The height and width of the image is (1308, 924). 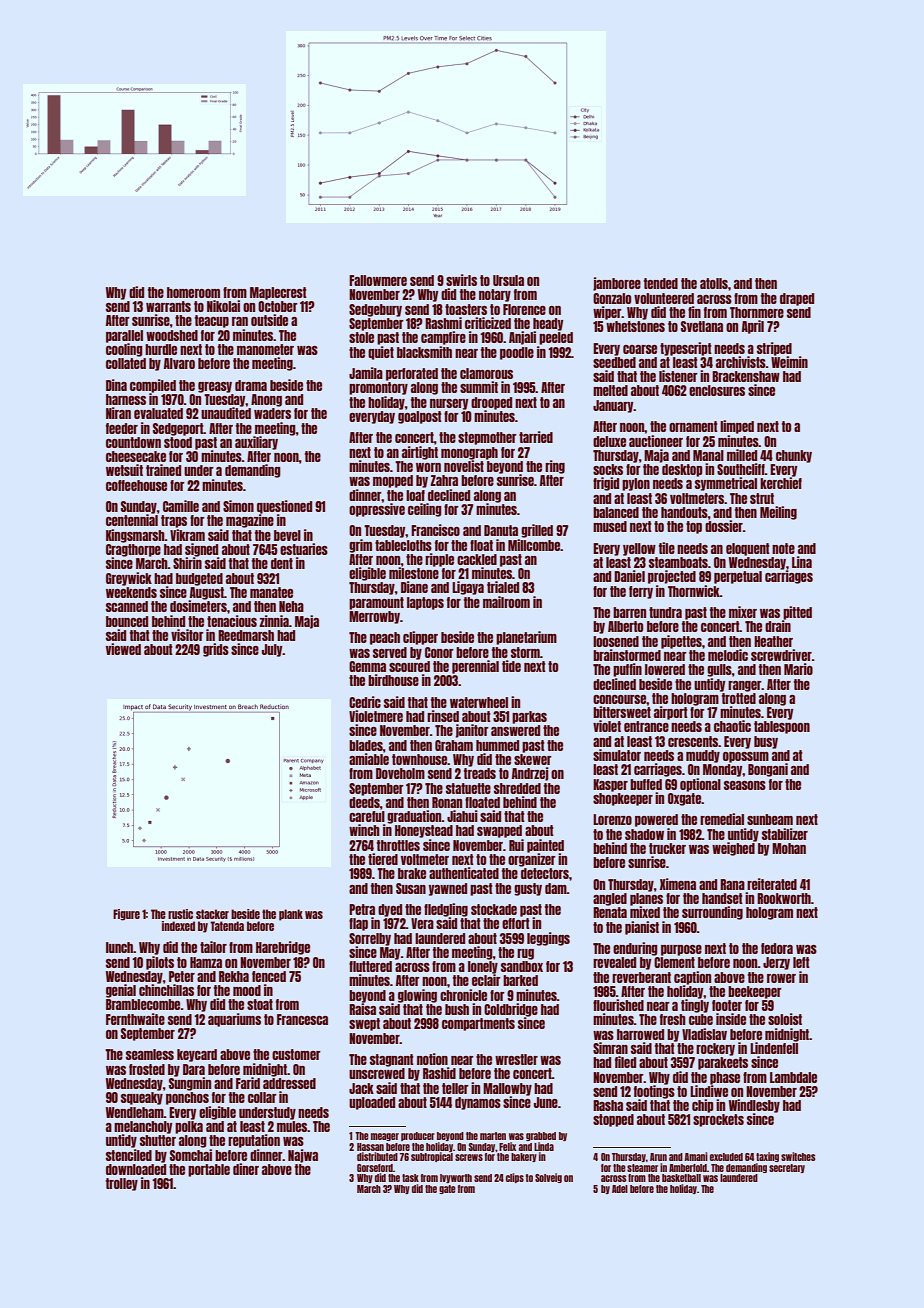 What do you see at coordinates (296, 1054) in the image?
I see `customer` at bounding box center [296, 1054].
